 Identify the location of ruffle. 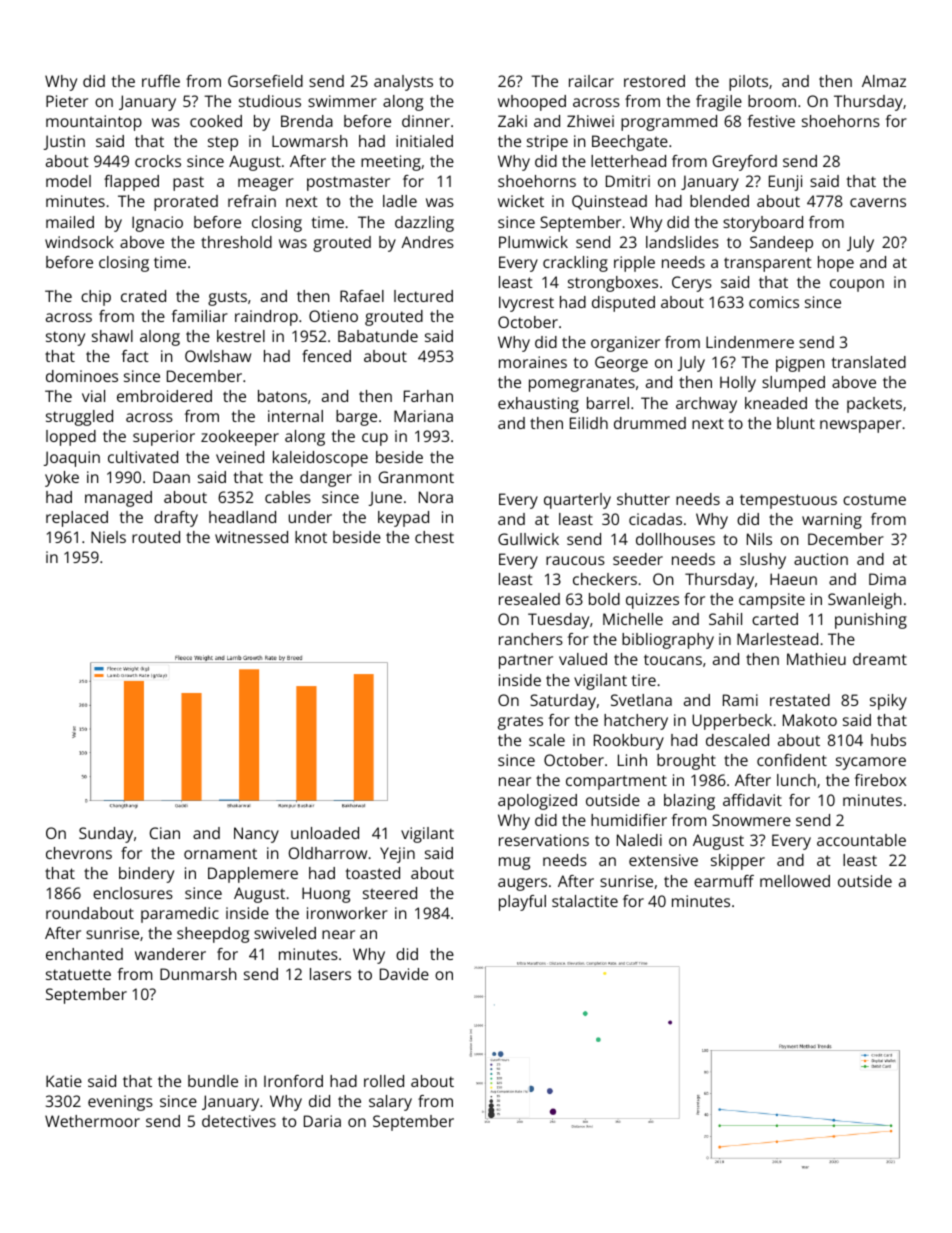
(161, 81).
